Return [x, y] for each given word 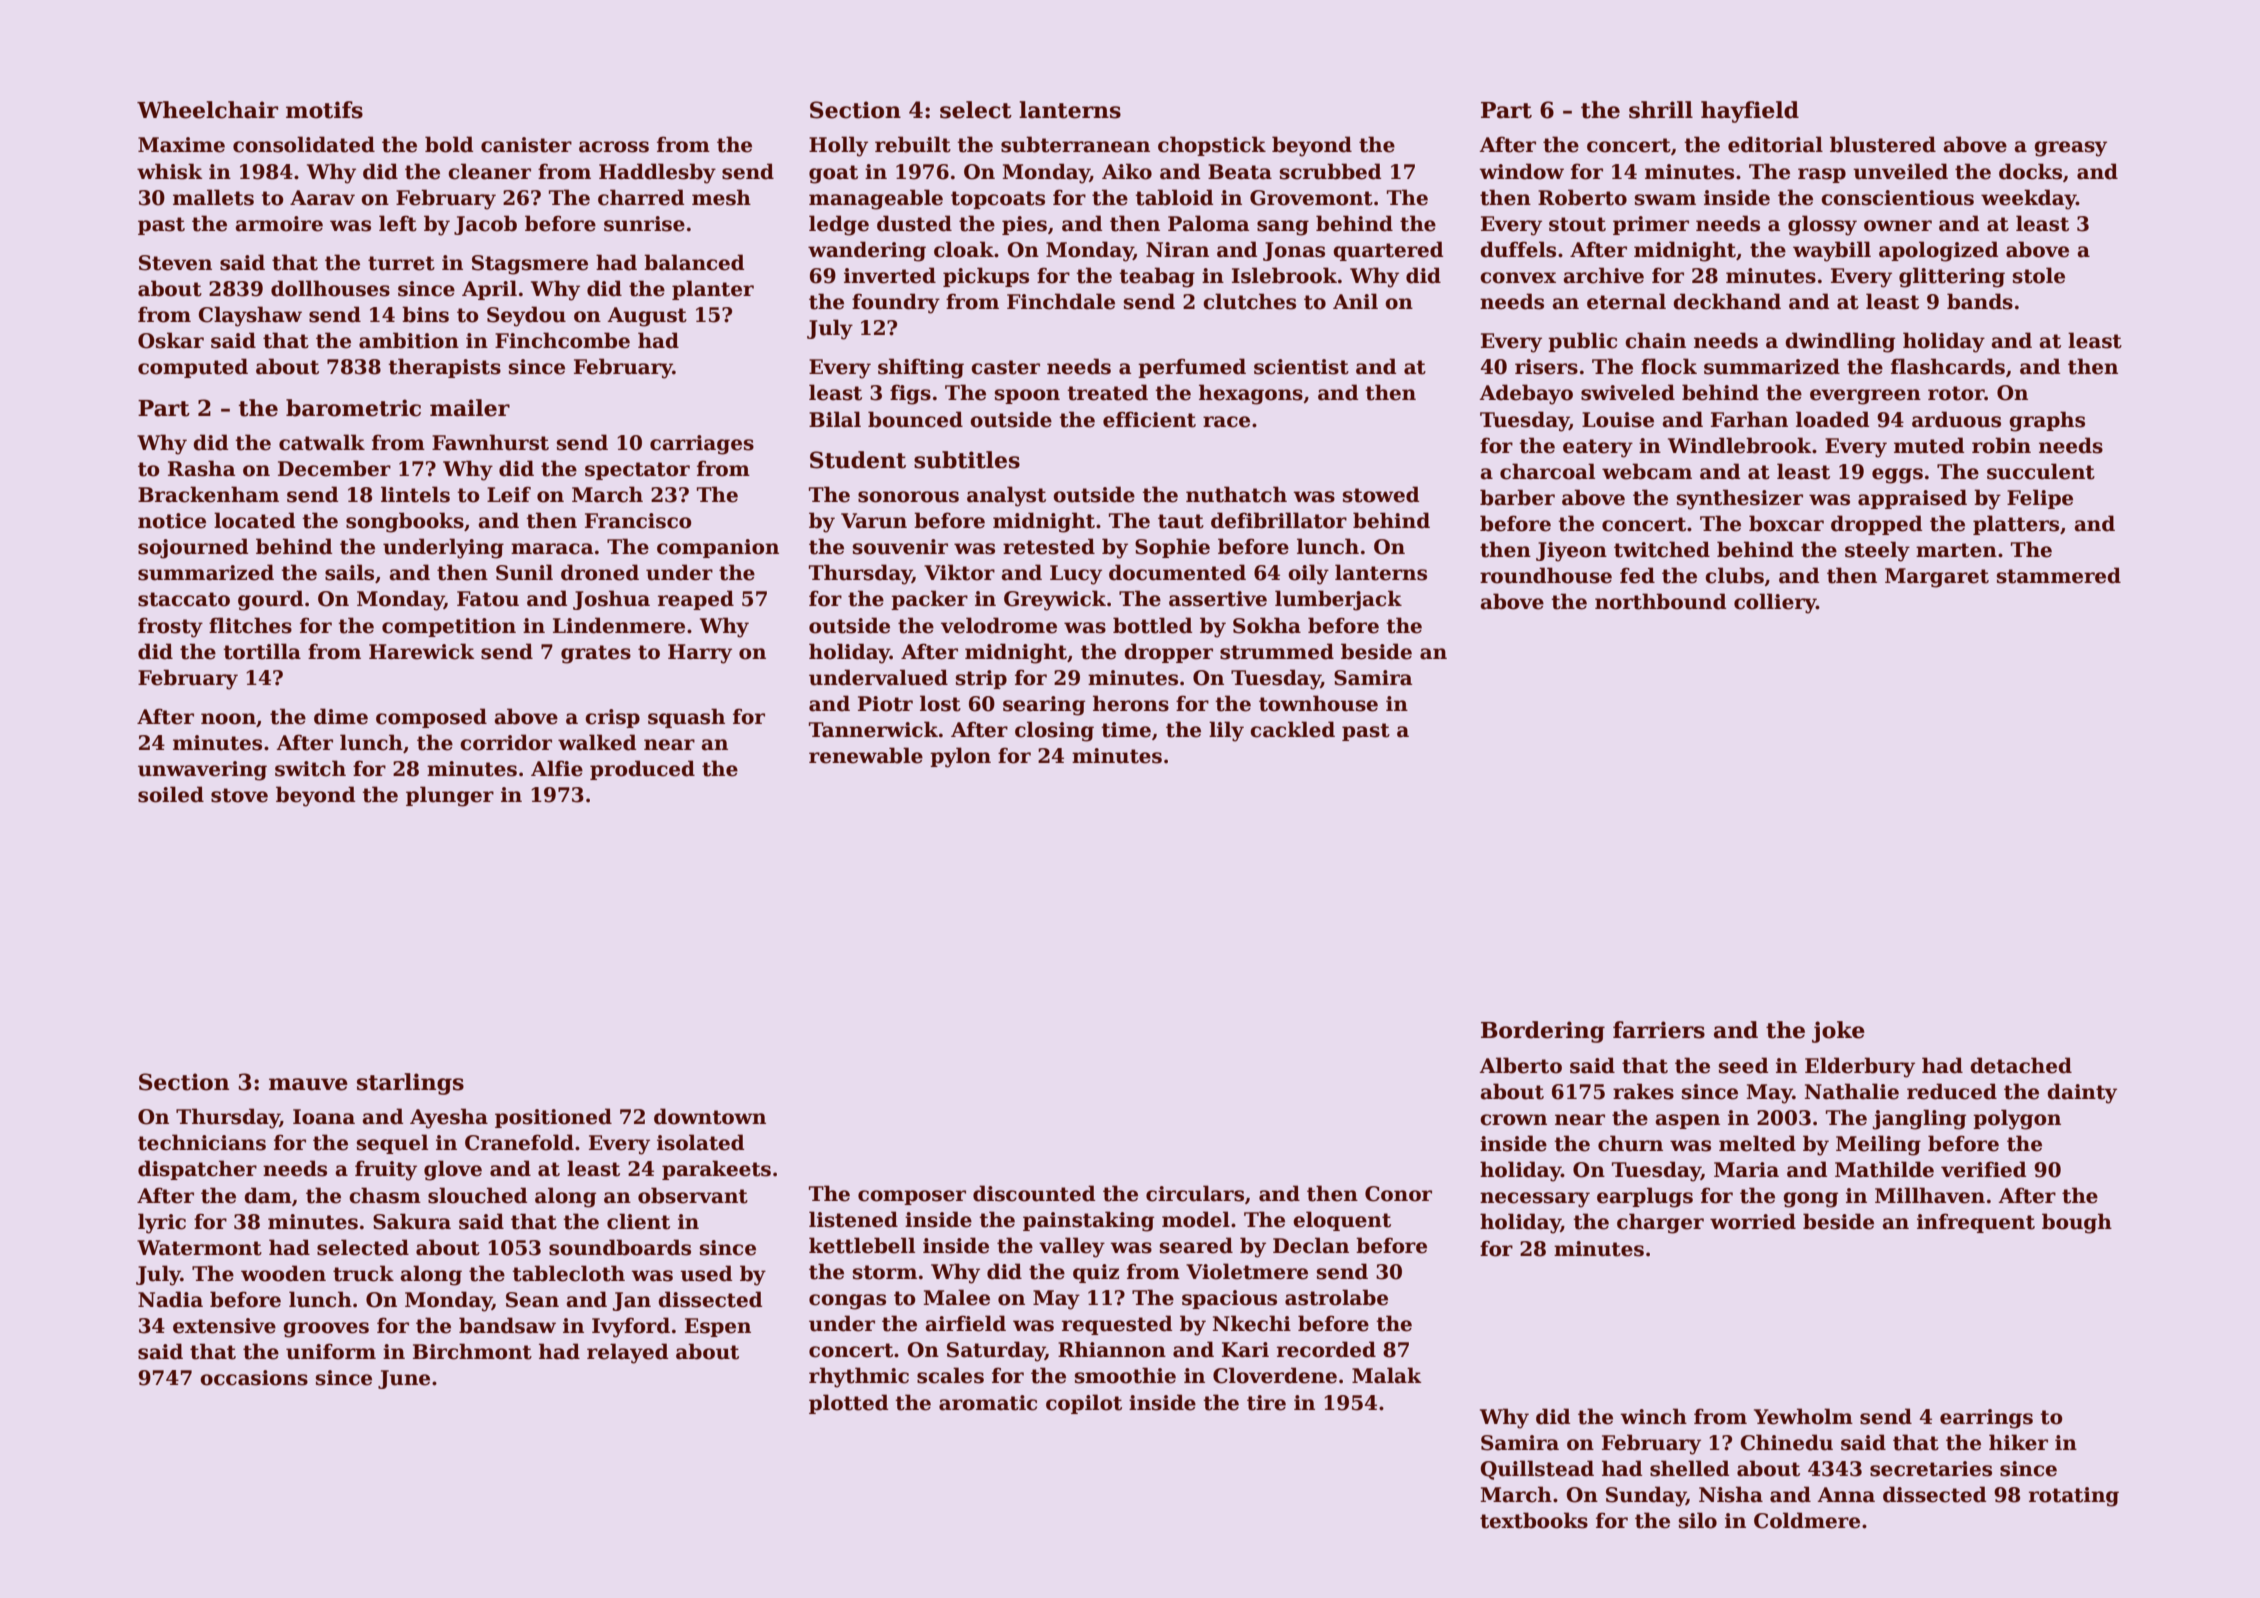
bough [2077, 1223]
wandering [867, 251]
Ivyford [631, 1327]
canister [526, 145]
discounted [1034, 1193]
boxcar [1786, 523]
